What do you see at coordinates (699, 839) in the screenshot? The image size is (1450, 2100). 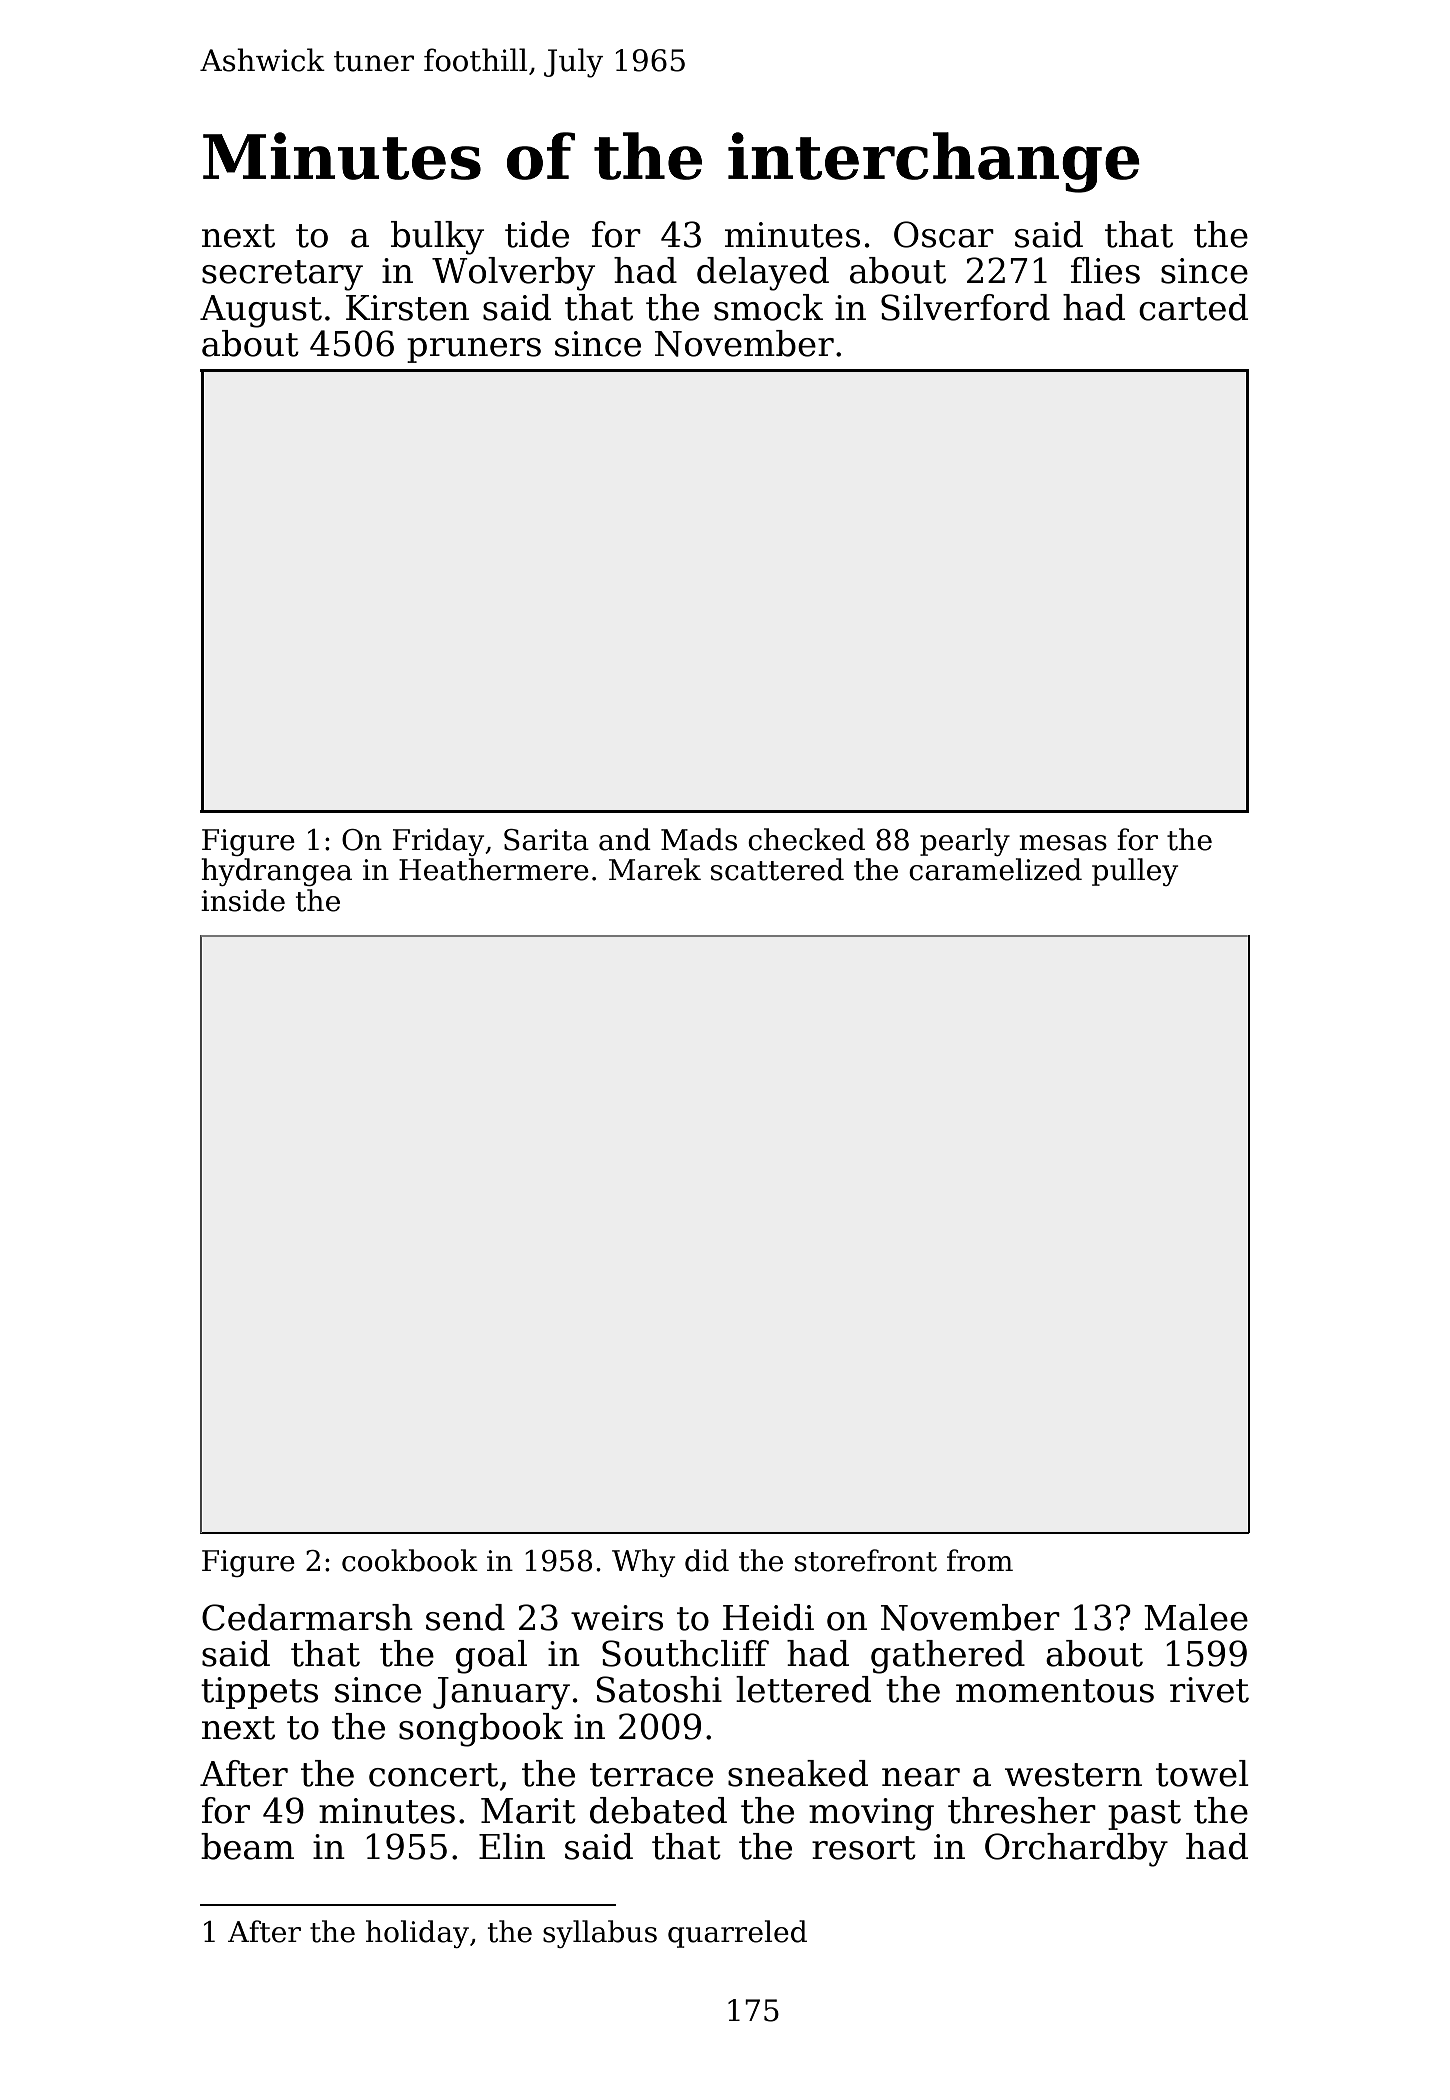 I see `Mads` at bounding box center [699, 839].
